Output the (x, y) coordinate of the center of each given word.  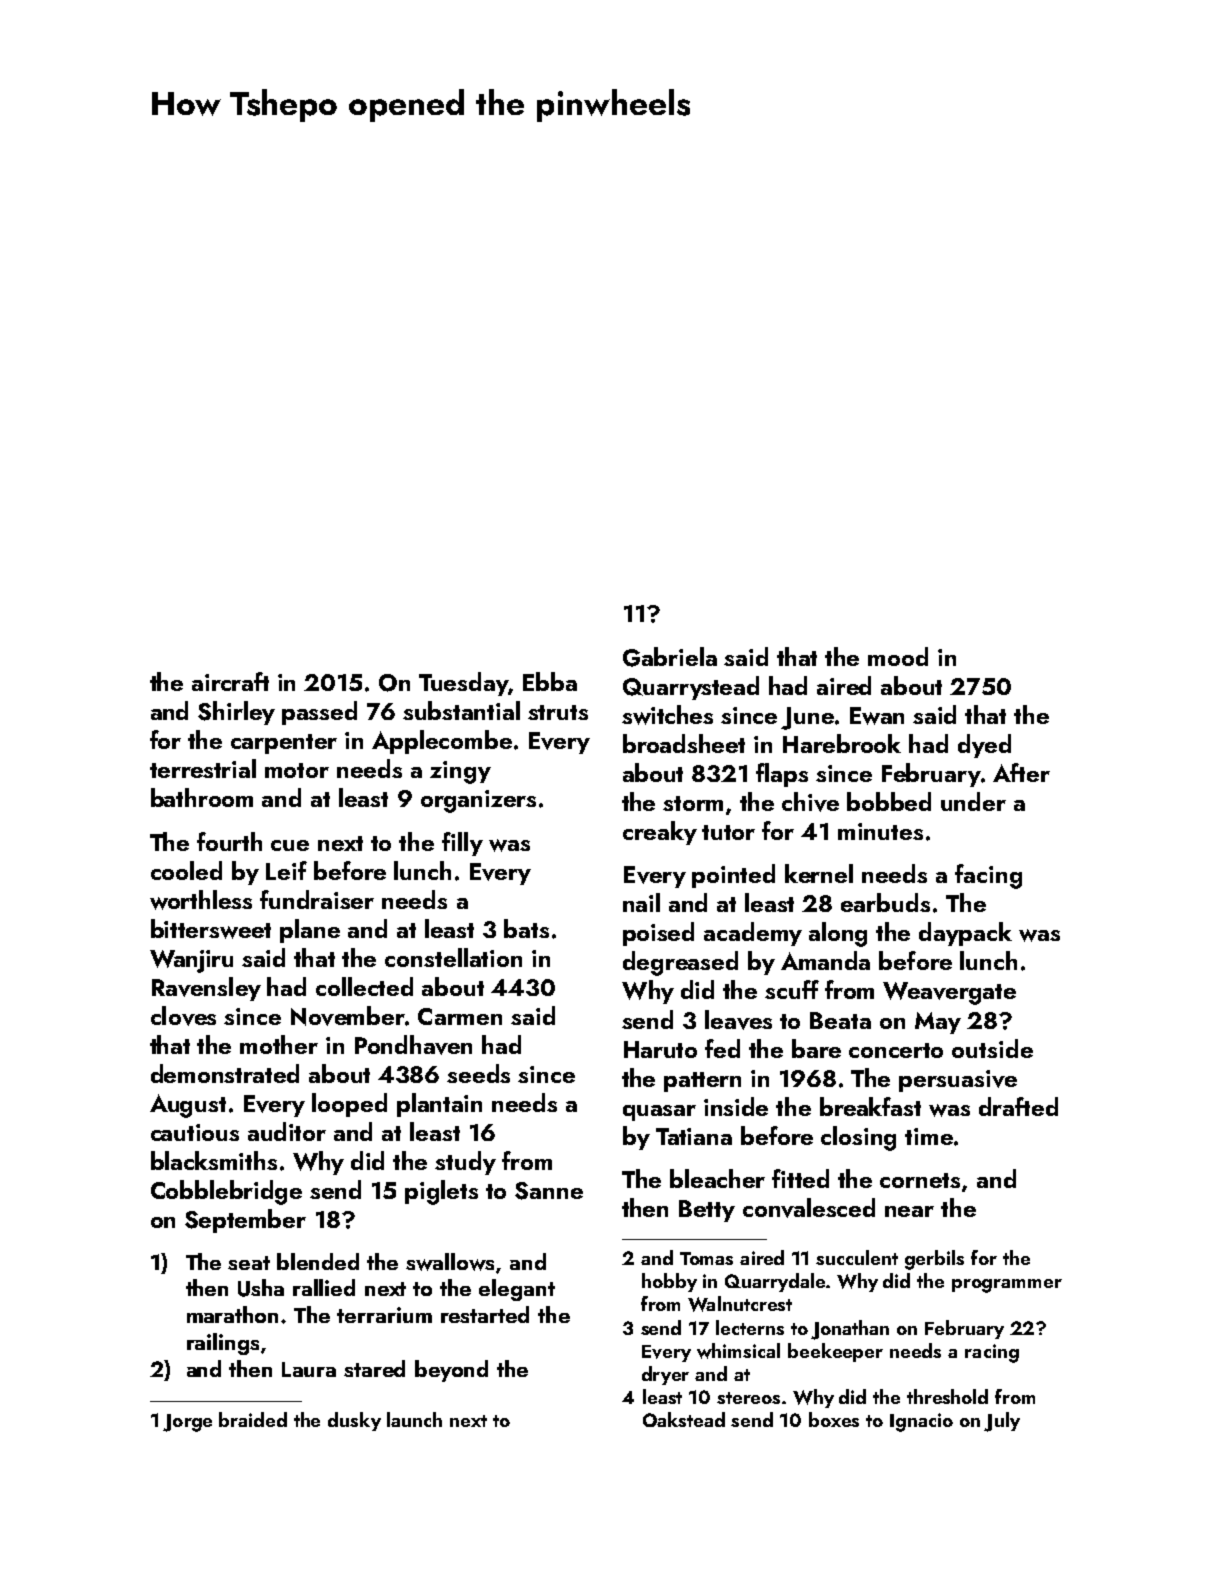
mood (898, 656)
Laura (309, 1369)
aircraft (230, 681)
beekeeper (835, 1352)
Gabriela (670, 657)
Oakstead (684, 1419)
